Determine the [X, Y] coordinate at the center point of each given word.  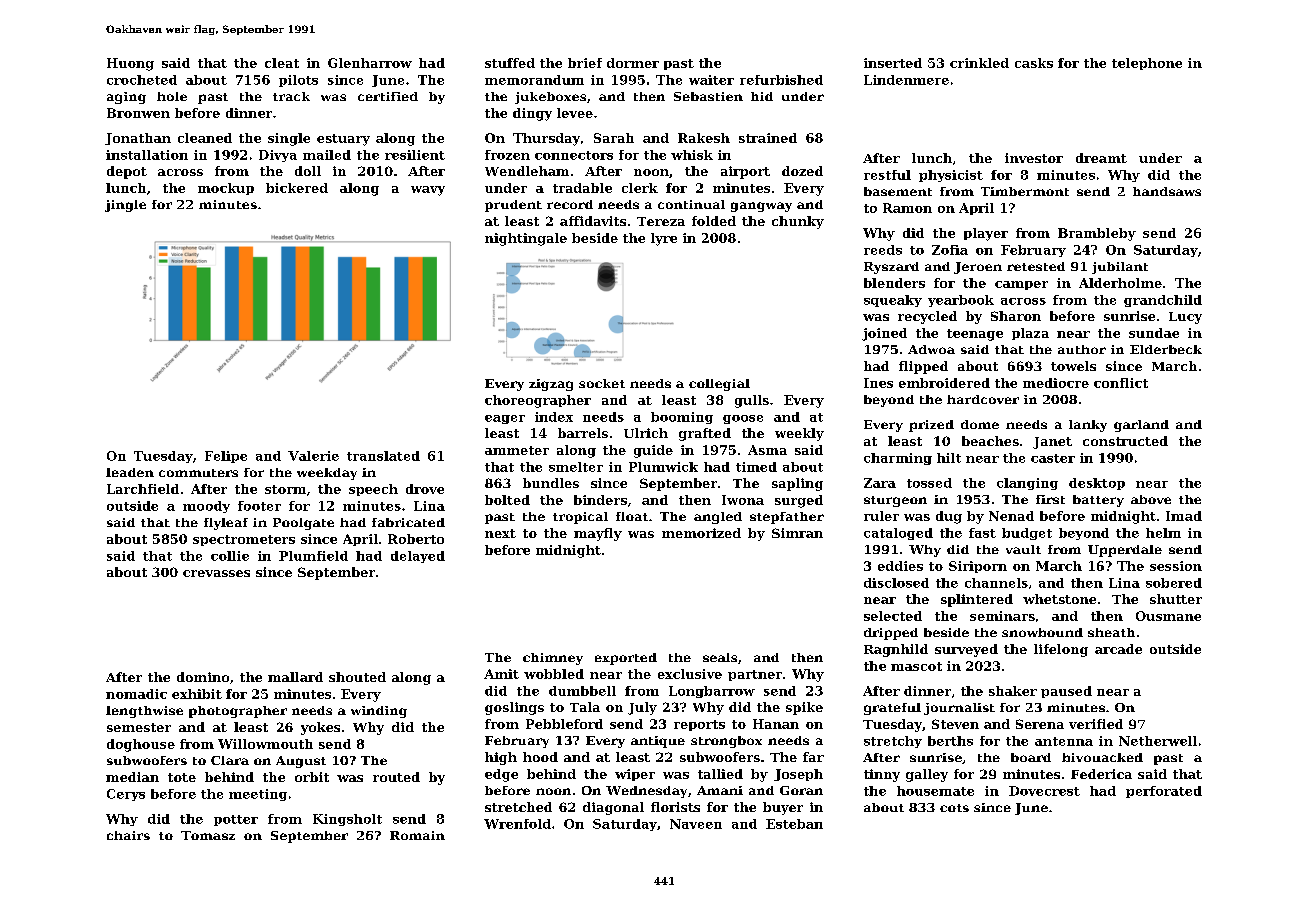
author [1082, 349]
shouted [357, 677]
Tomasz [208, 835]
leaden [130, 472]
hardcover [983, 399]
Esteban [794, 824]
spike [804, 708]
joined [884, 334]
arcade [1118, 649]
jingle [125, 206]
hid [762, 96]
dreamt [1101, 158]
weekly [799, 434]
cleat [282, 63]
